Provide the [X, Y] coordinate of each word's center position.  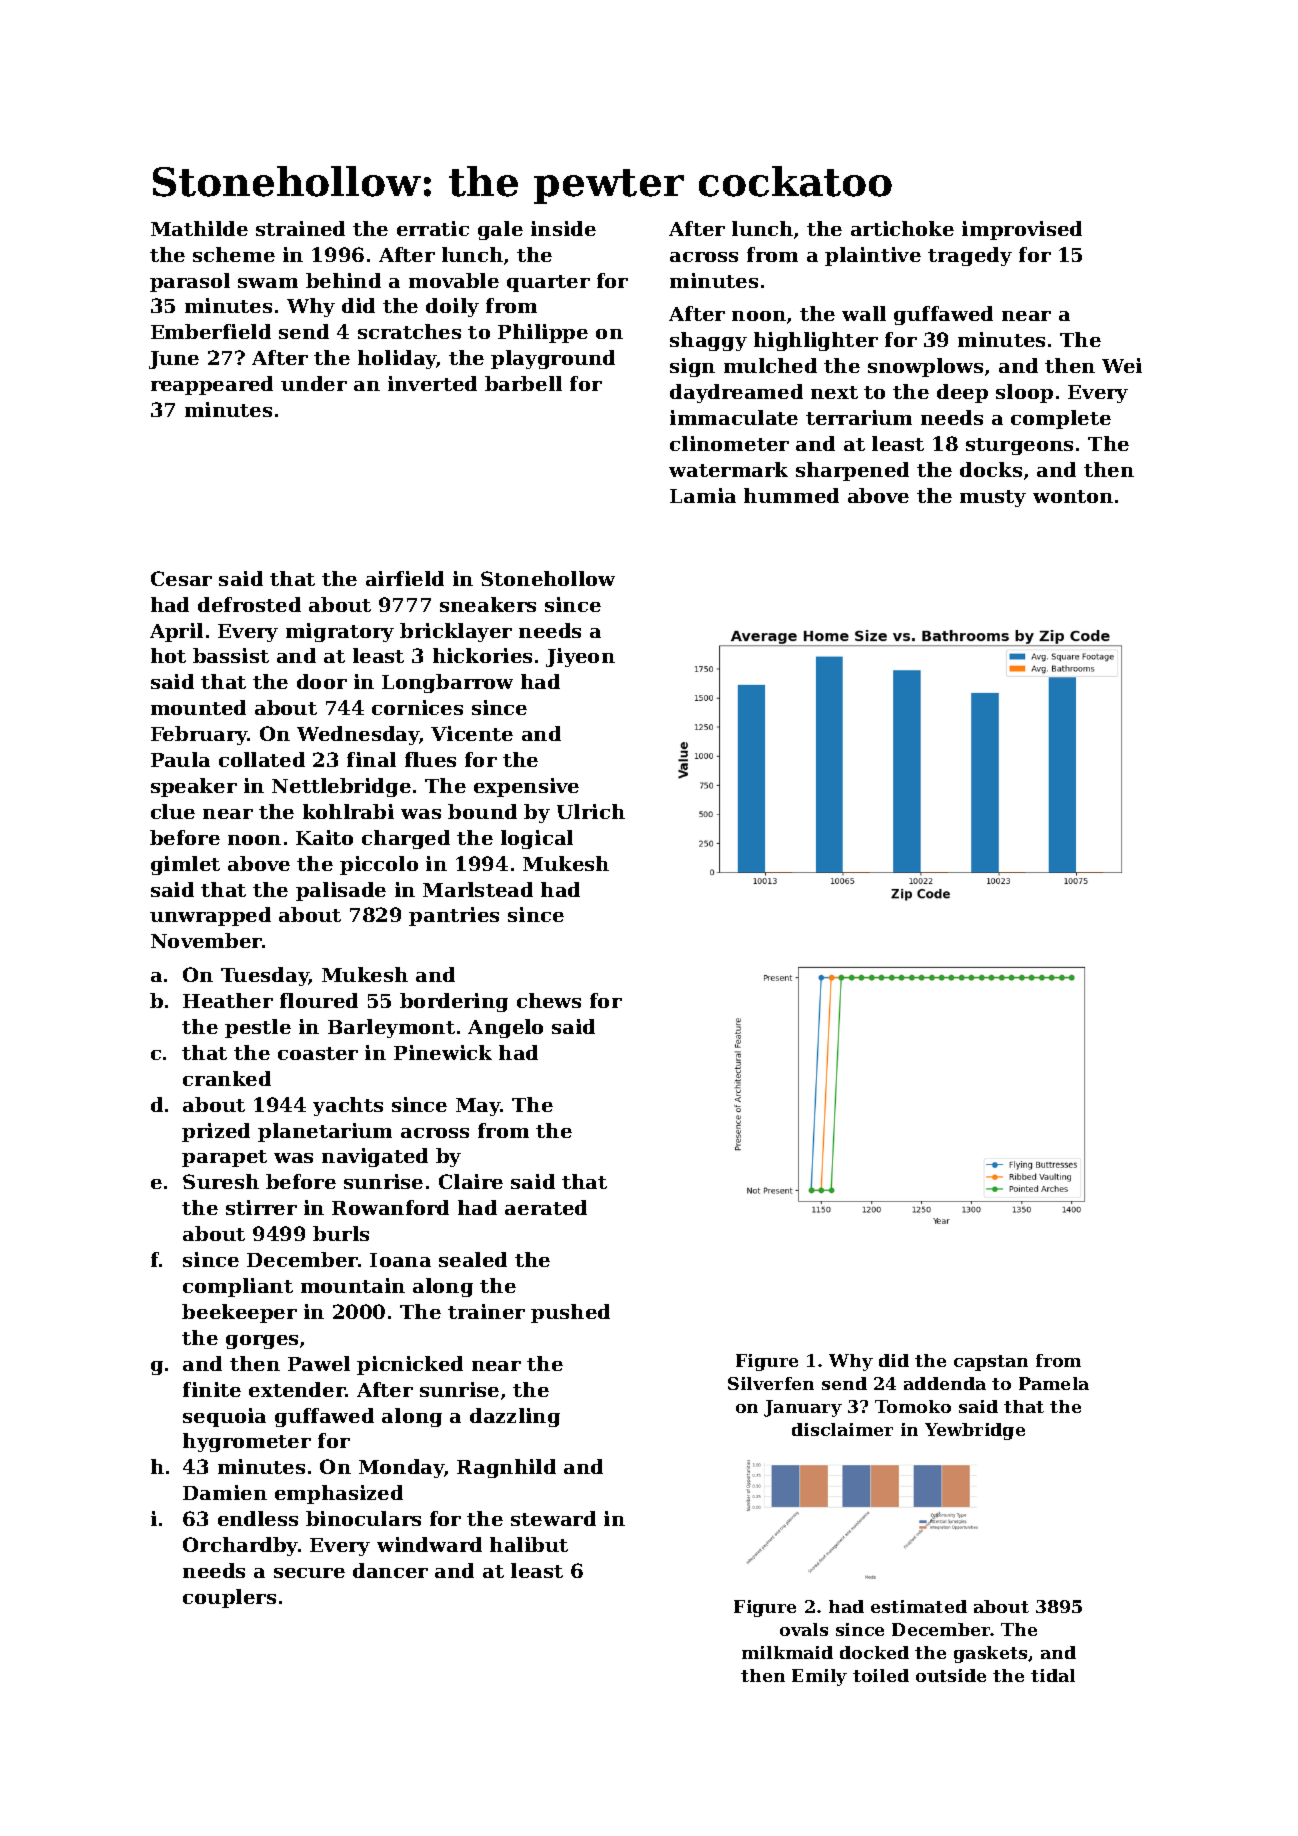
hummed [791, 495]
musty [993, 498]
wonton [1073, 496]
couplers [229, 1598]
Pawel [319, 1363]
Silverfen [771, 1383]
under [314, 383]
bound [482, 811]
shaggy [708, 341]
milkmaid [787, 1652]
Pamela [1054, 1383]
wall [864, 313]
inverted [432, 383]
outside [951, 1675]
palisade [341, 891]
